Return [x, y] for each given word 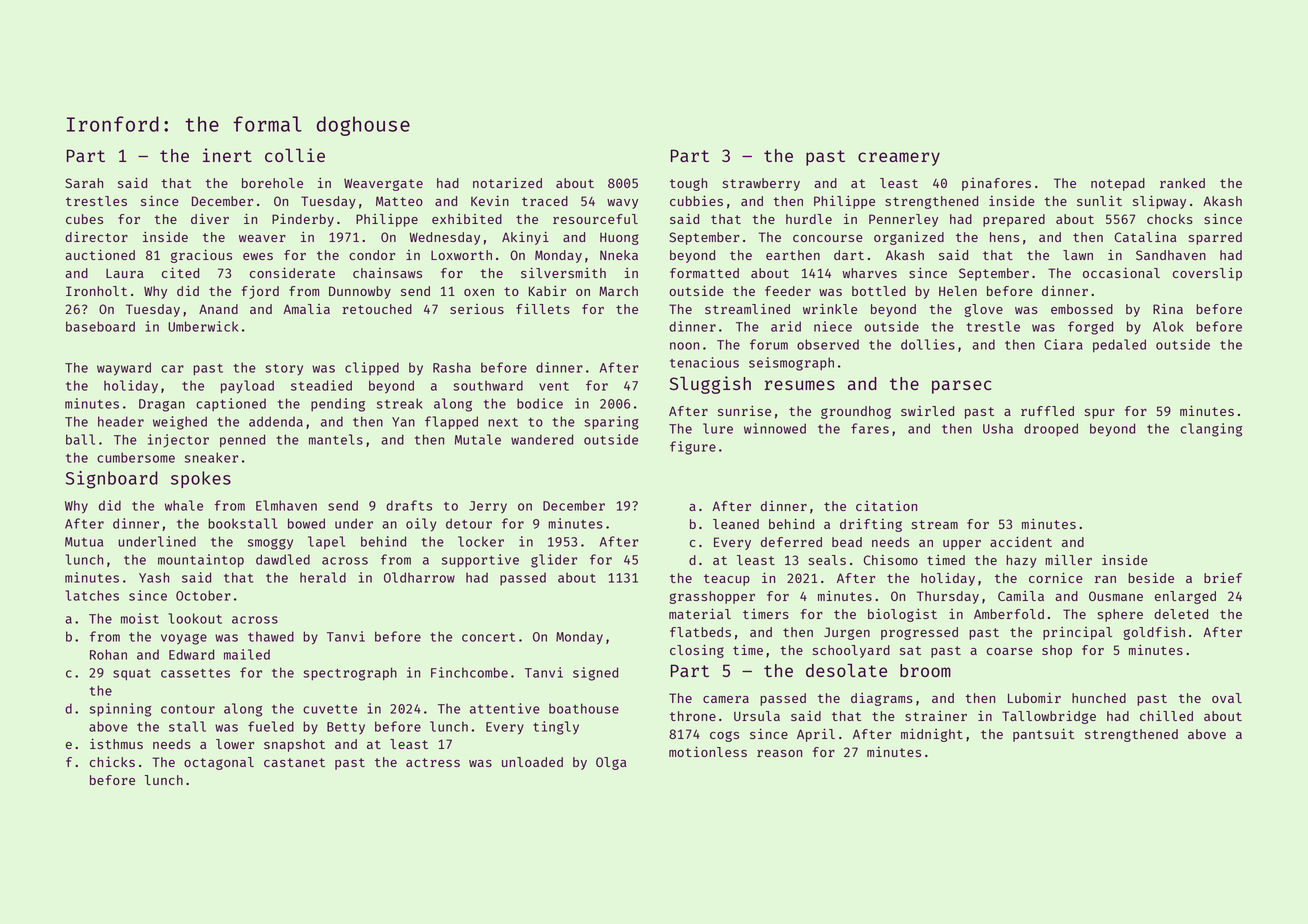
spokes [201, 479]
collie [295, 155]
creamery [899, 159]
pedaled [1119, 345]
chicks [112, 761]
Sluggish [710, 385]
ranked [1182, 183]
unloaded [532, 762]
